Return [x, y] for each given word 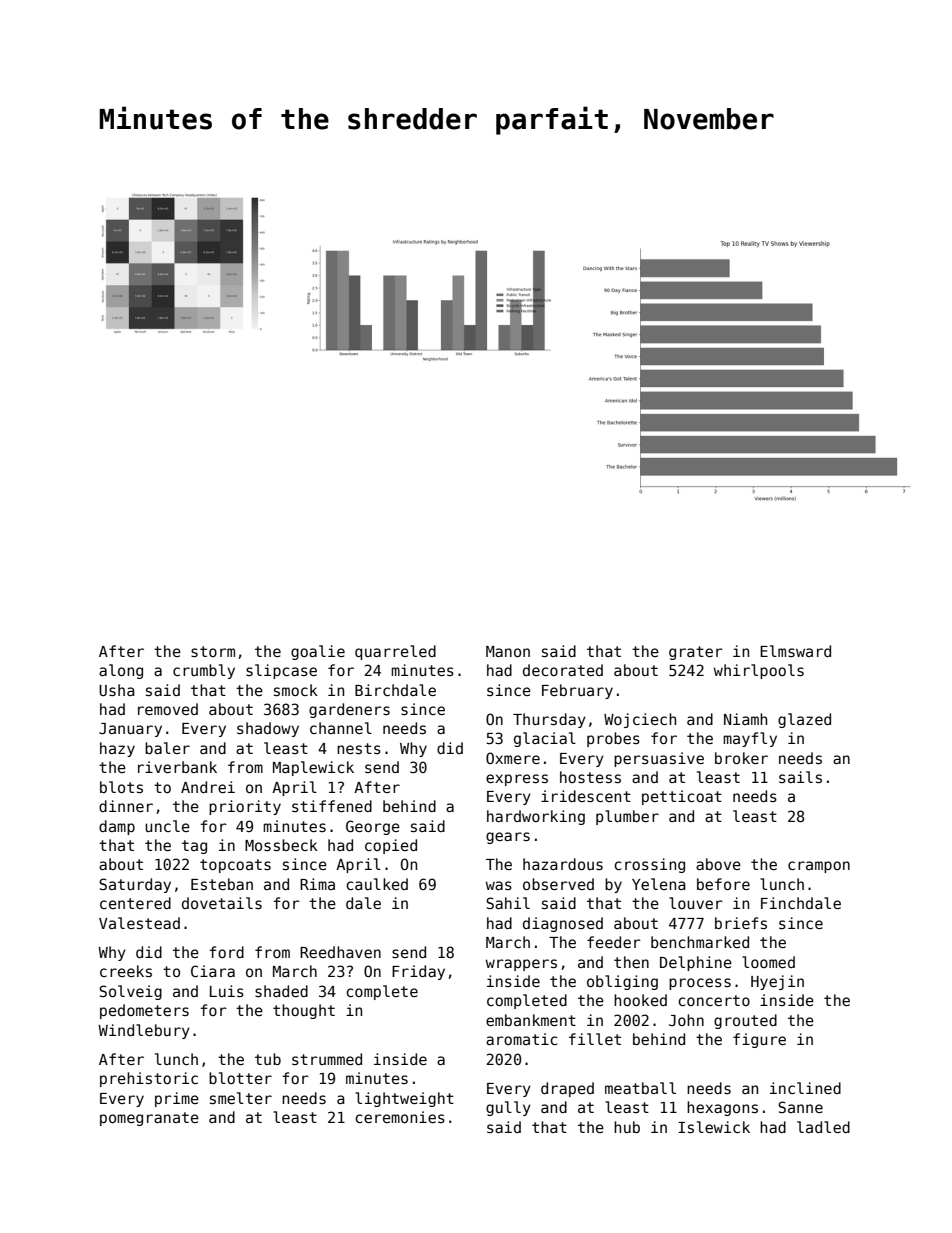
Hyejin [777, 982]
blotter [240, 1078]
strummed [327, 1059]
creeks [126, 971]
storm [213, 651]
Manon [508, 651]
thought [304, 1011]
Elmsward [795, 651]
